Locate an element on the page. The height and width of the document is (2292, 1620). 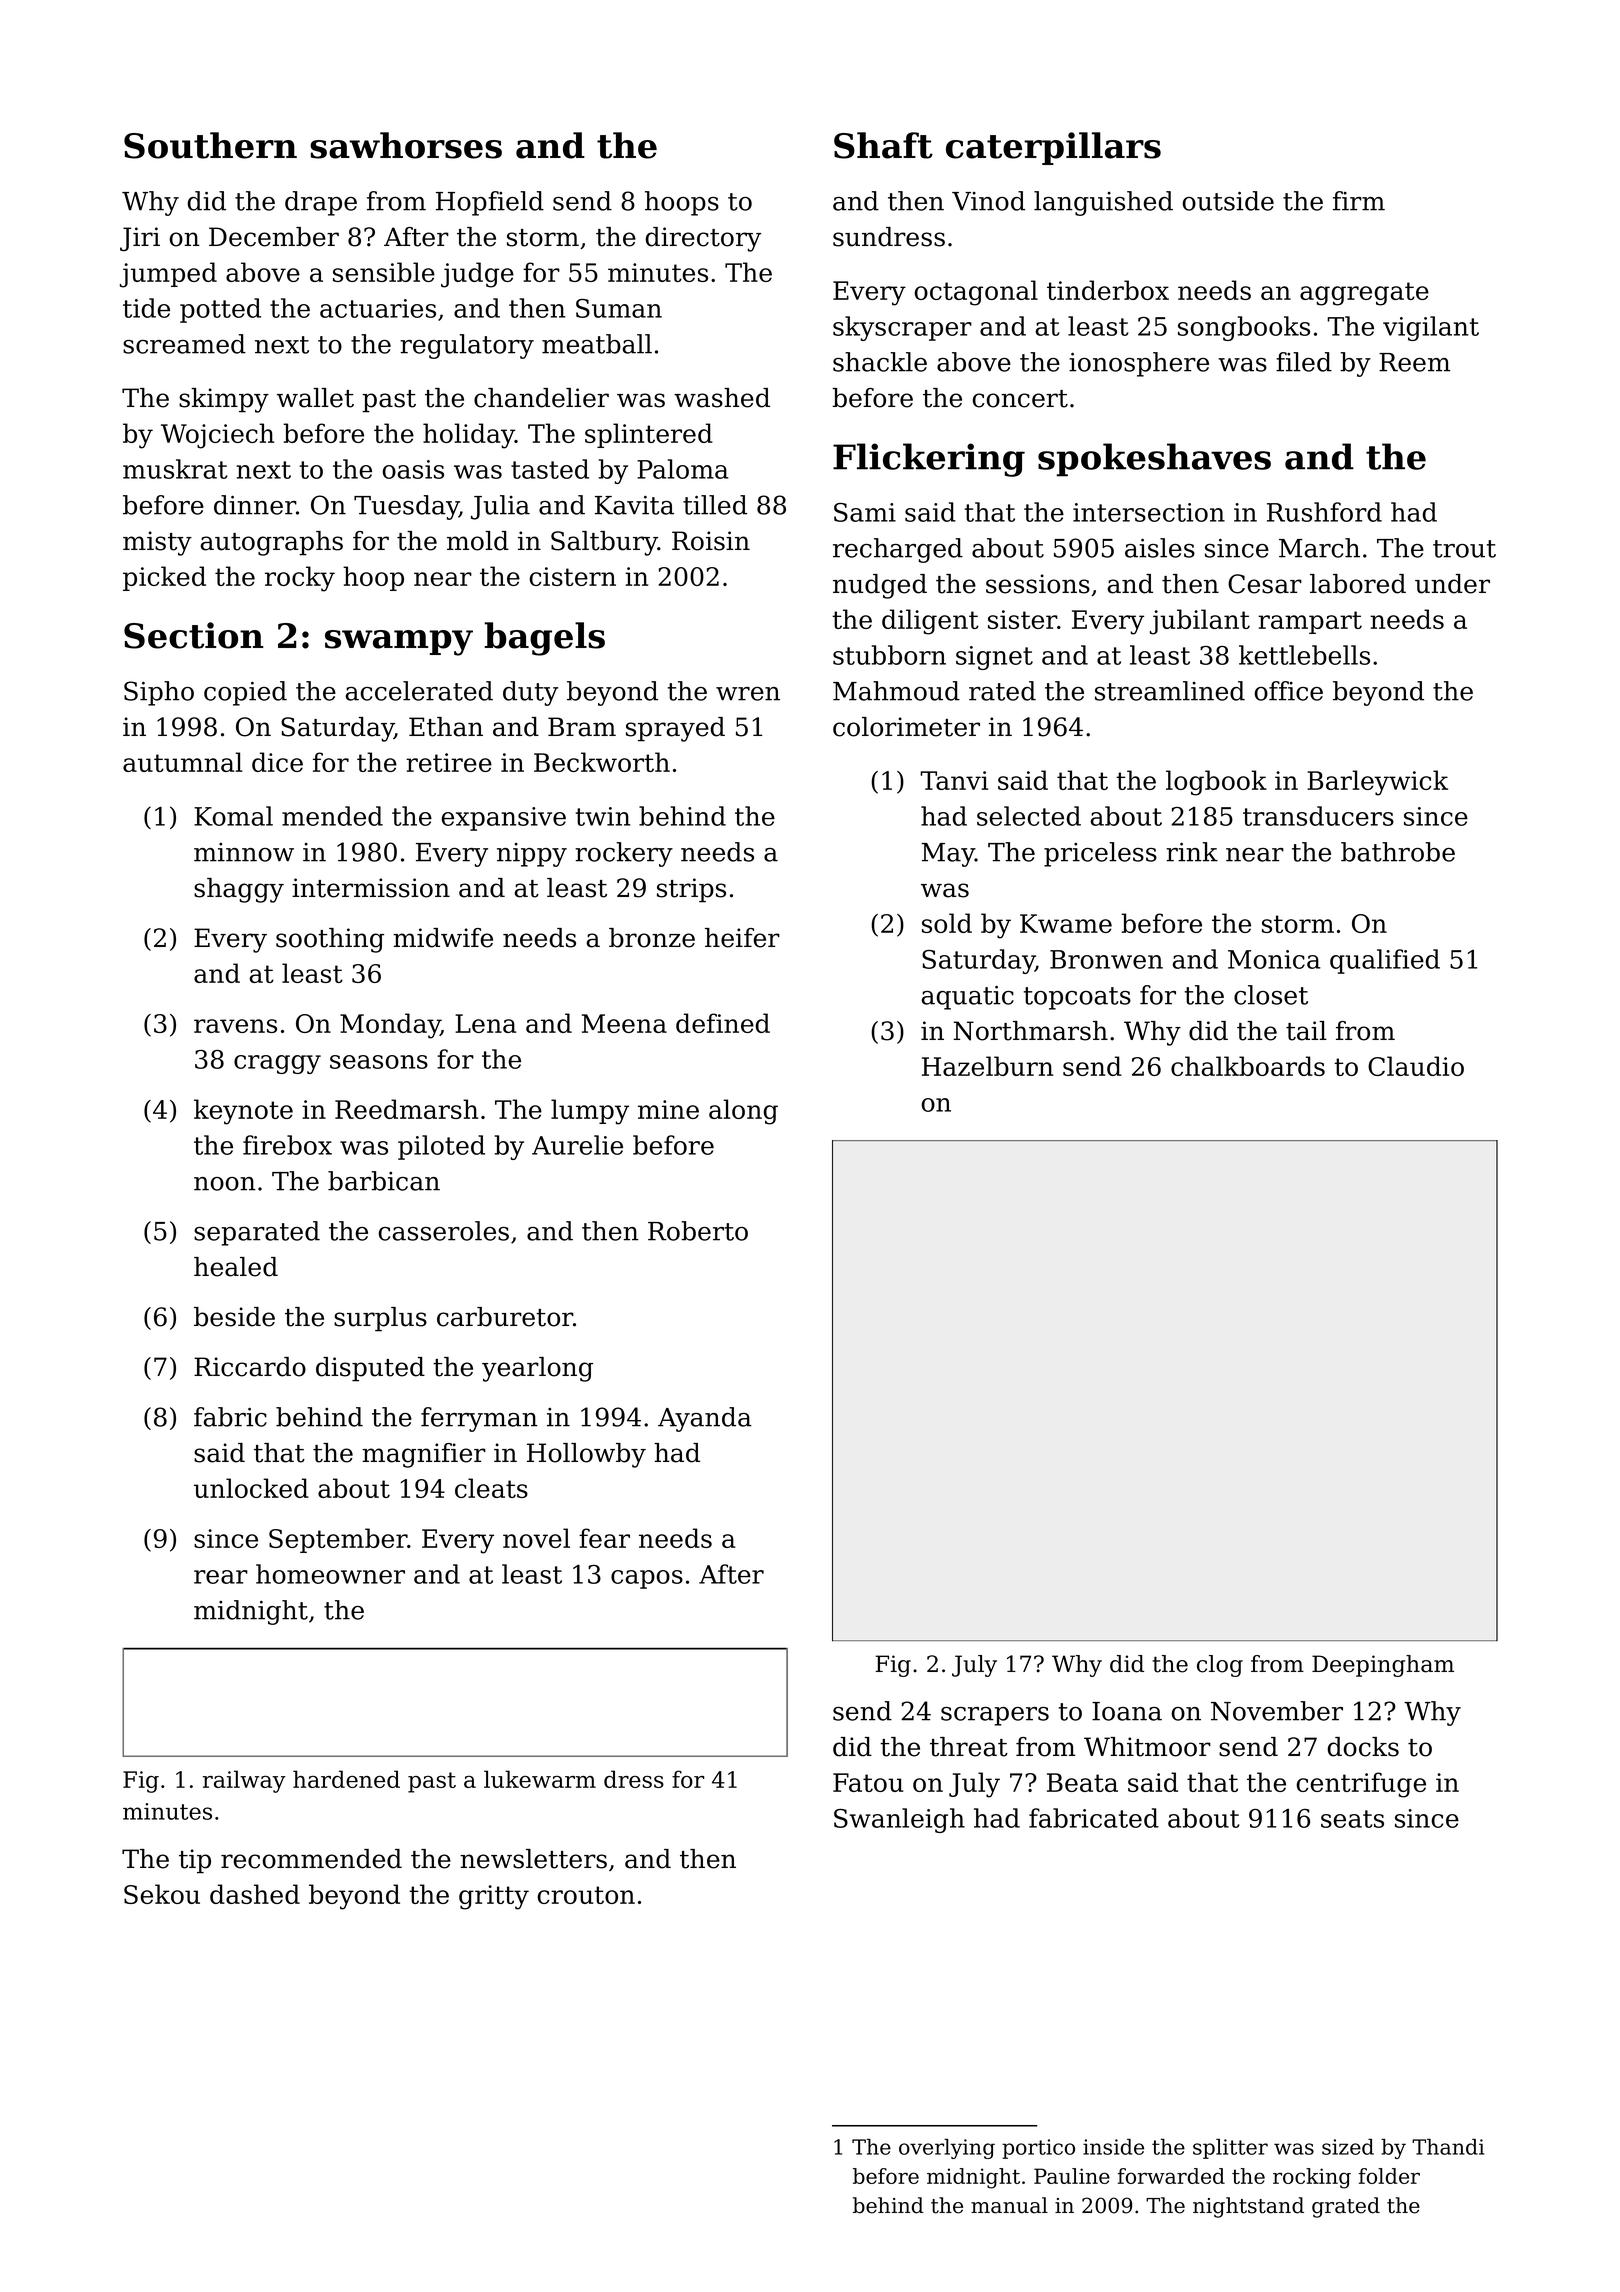
directory is located at coordinates (703, 239).
